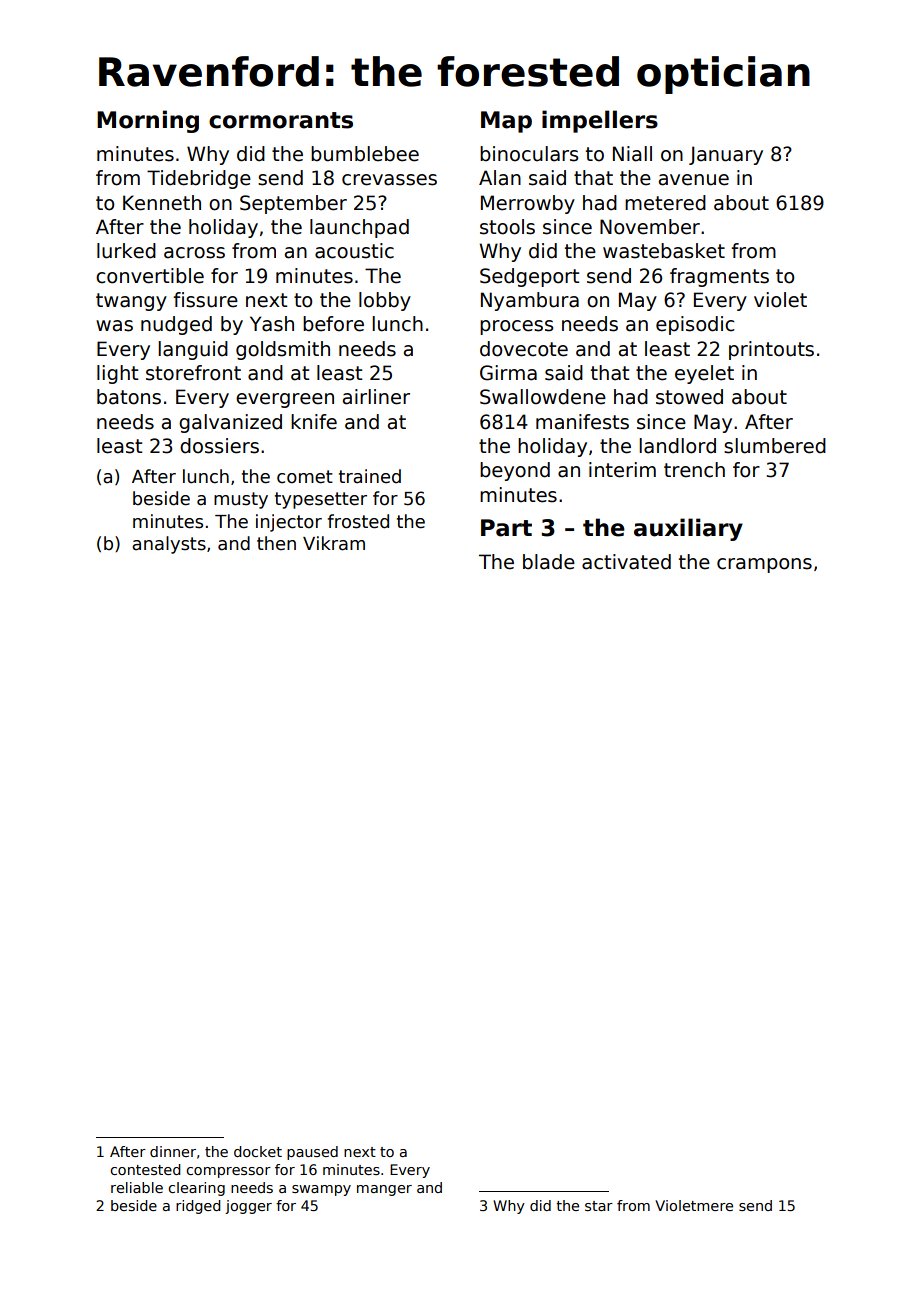 Image resolution: width=924 pixels, height=1314 pixels. I want to click on swampy, so click(321, 1190).
